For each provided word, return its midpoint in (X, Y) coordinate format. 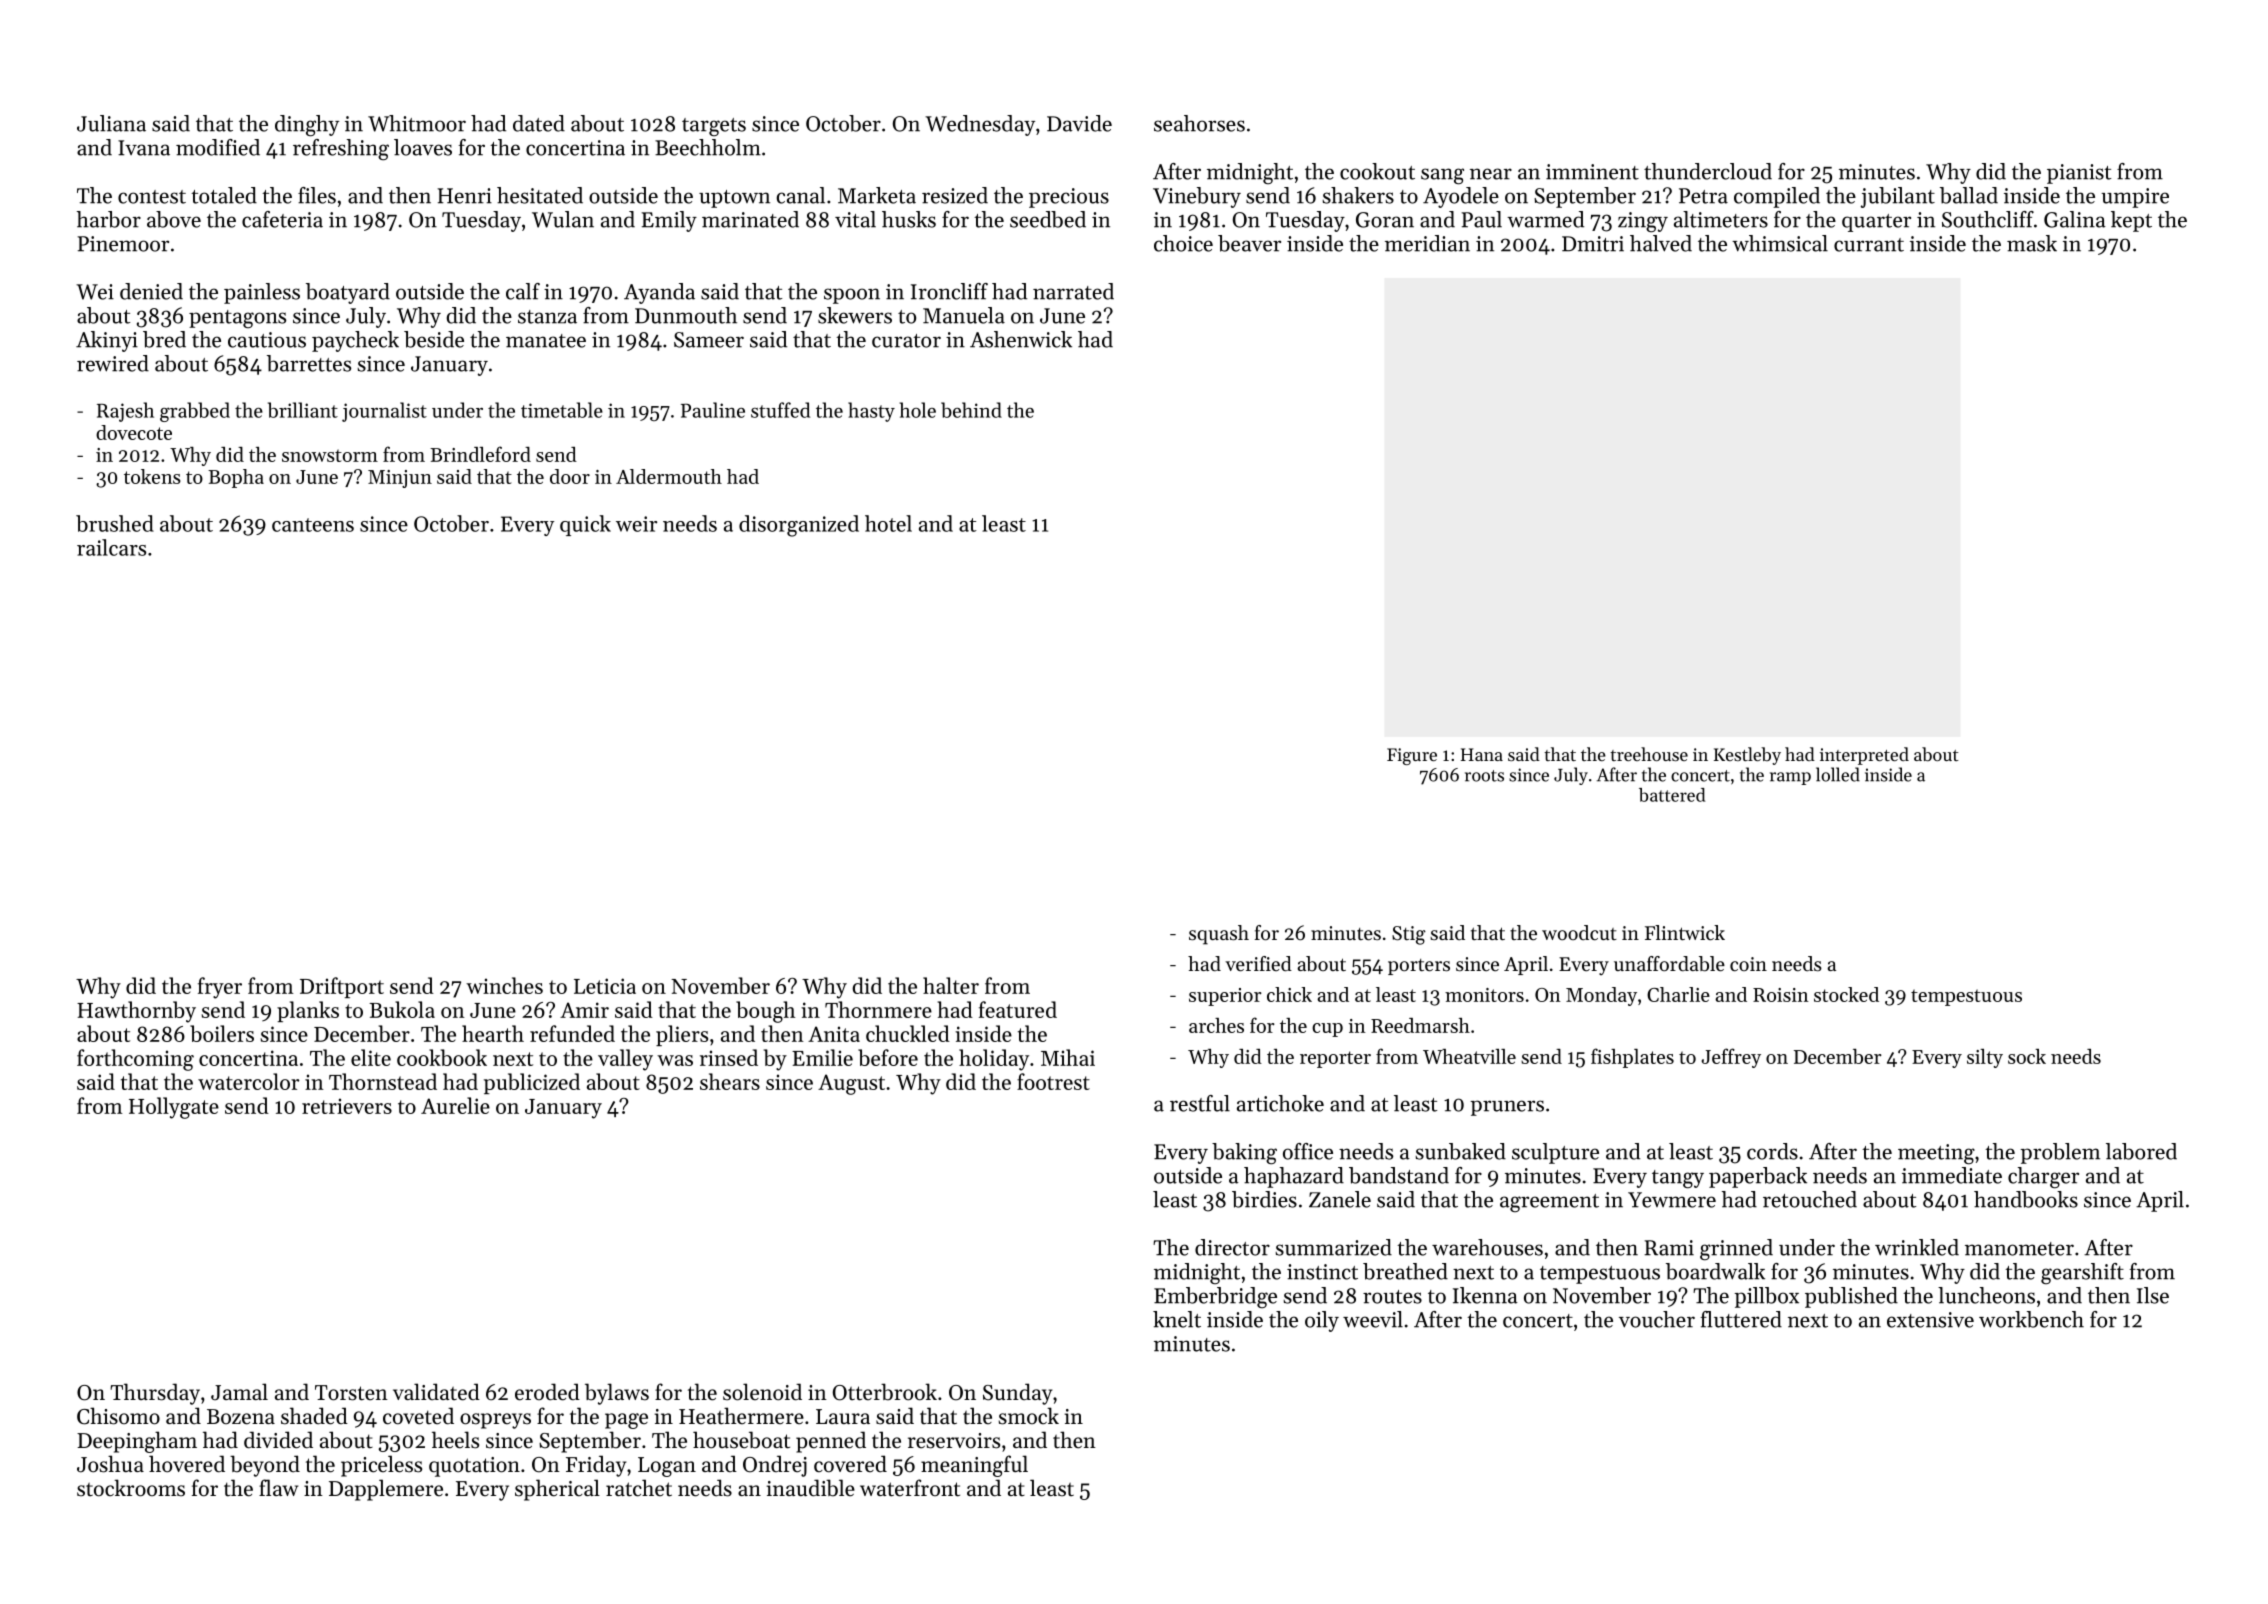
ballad (1969, 195)
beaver (1249, 243)
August (851, 1084)
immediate (1952, 1175)
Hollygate (174, 1108)
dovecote (134, 432)
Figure (1412, 756)
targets (714, 127)
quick (585, 525)
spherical (557, 1490)
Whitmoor (417, 123)
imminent (1592, 172)
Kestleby (1747, 756)
